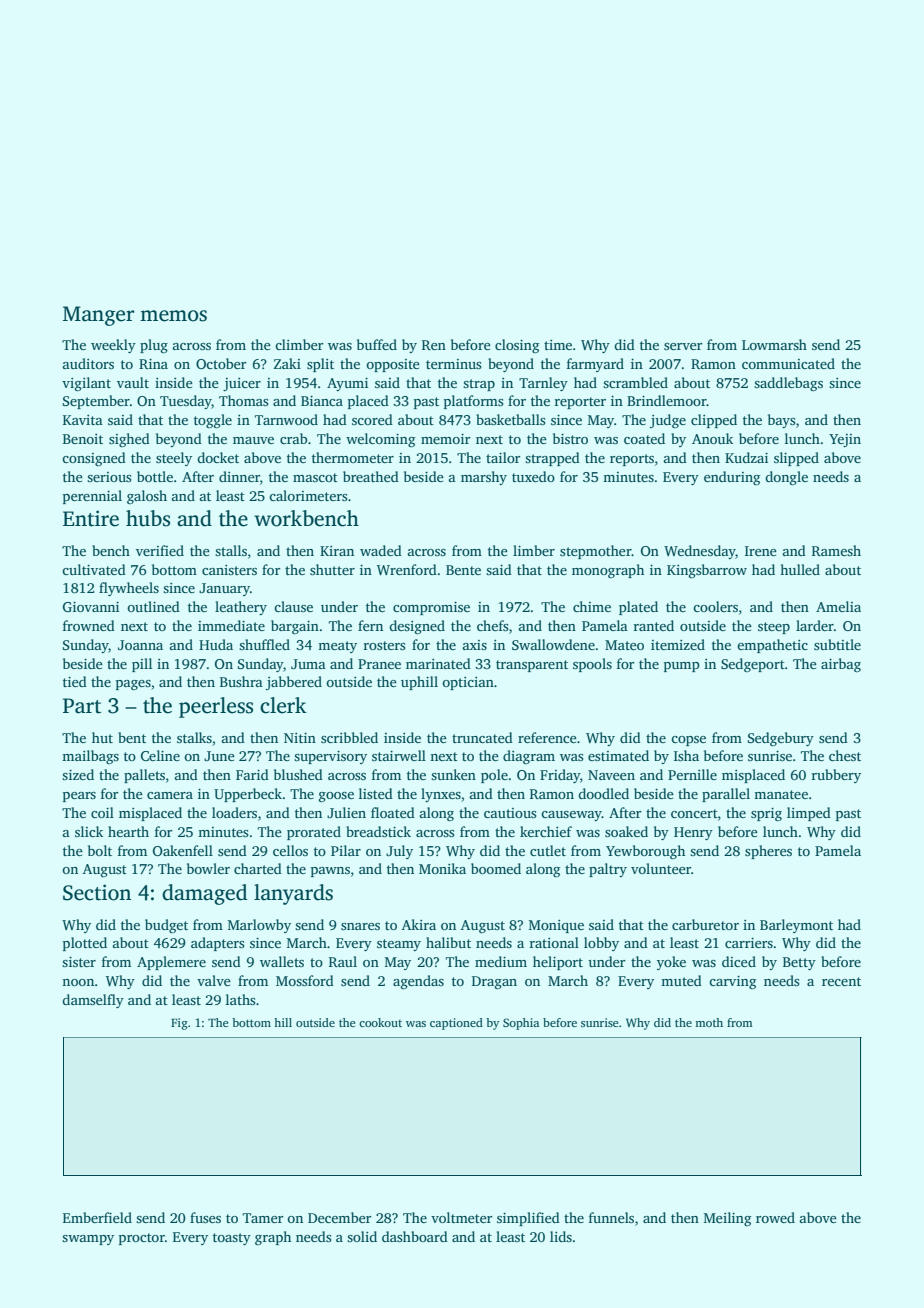 The image size is (924, 1308). Describe the element at coordinates (517, 346) in the document. I see `closing` at that location.
